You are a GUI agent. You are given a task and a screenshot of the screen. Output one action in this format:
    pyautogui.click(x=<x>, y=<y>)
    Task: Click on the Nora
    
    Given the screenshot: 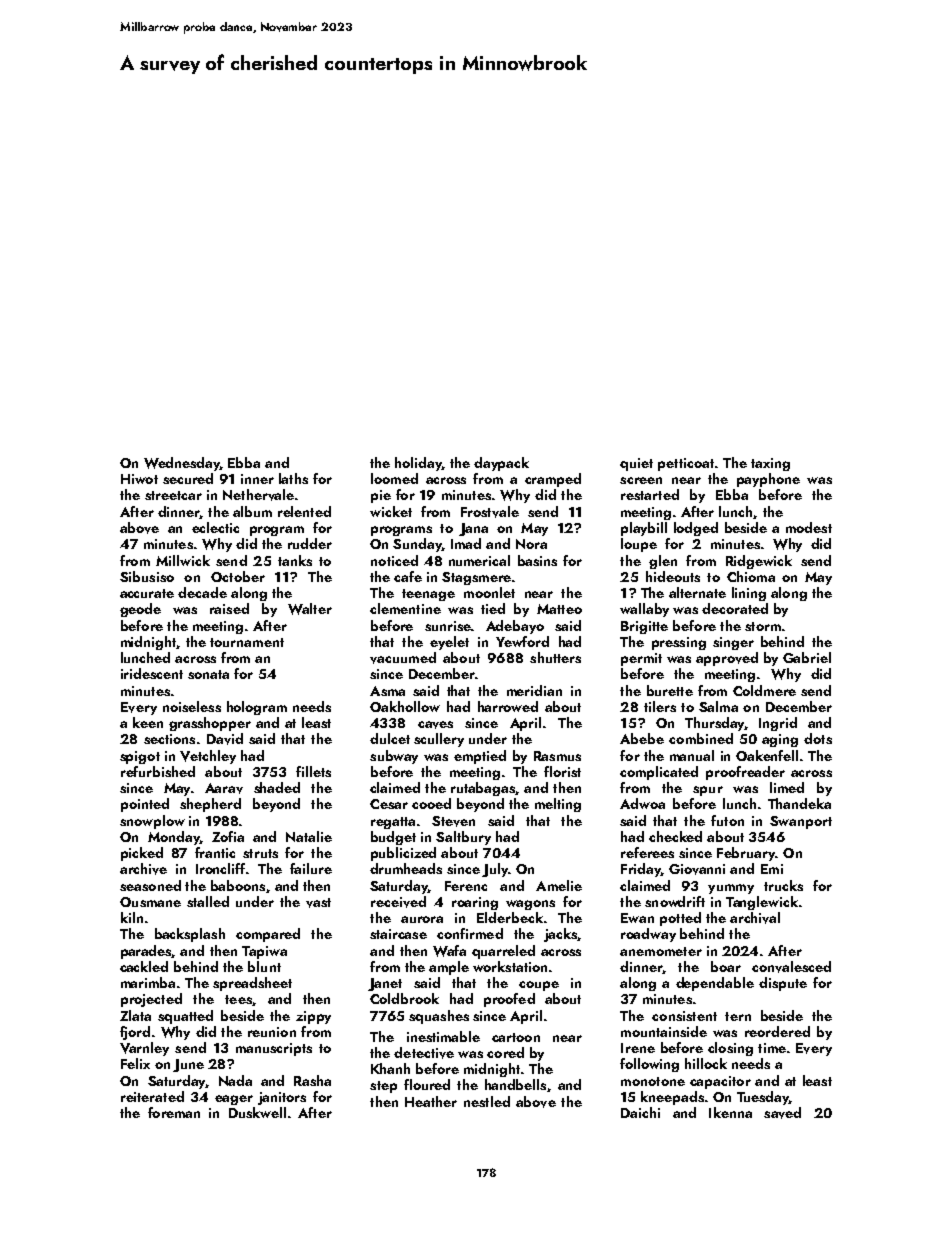 What is the action you would take?
    pyautogui.click(x=531, y=544)
